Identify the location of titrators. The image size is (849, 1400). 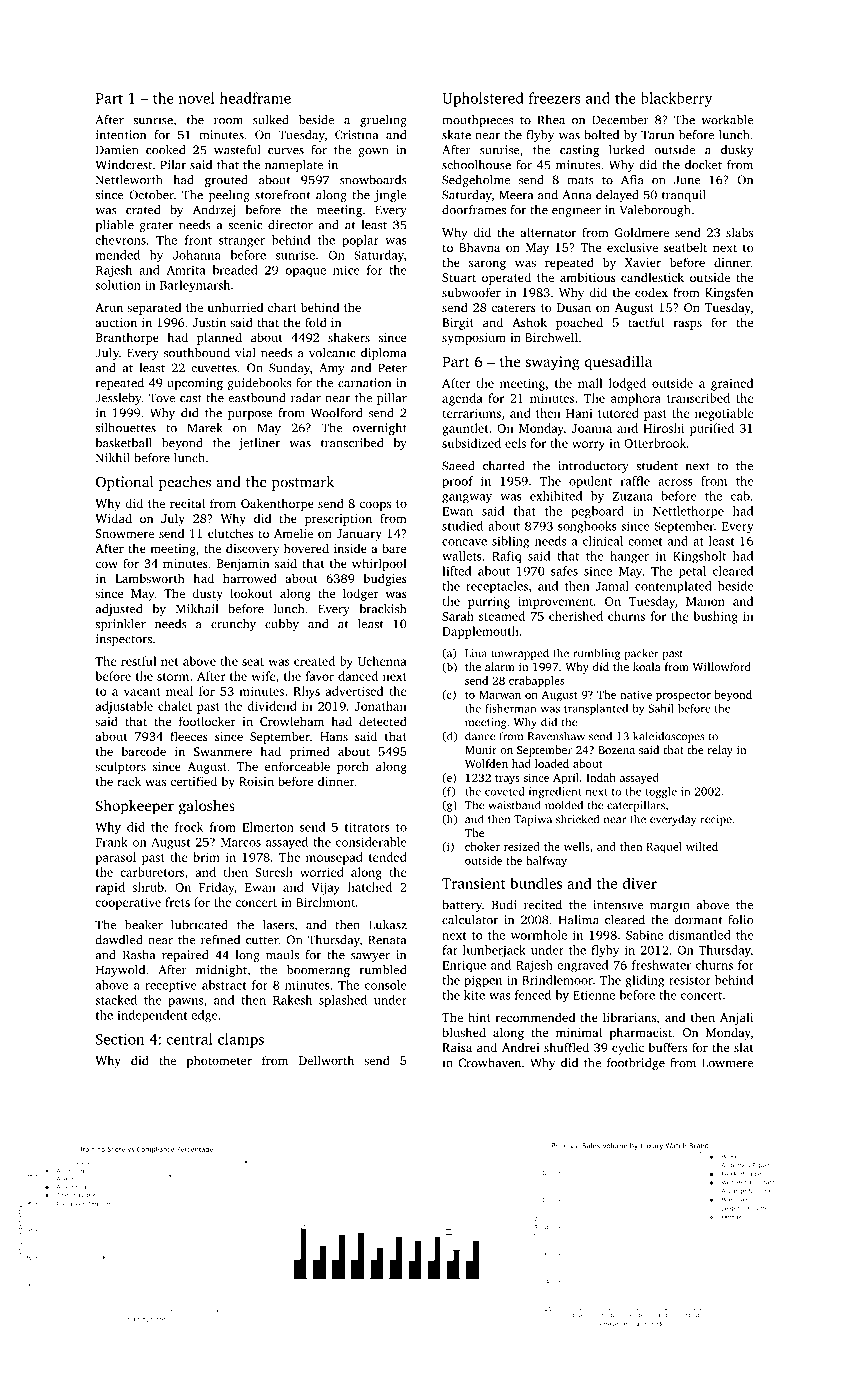
(367, 827).
